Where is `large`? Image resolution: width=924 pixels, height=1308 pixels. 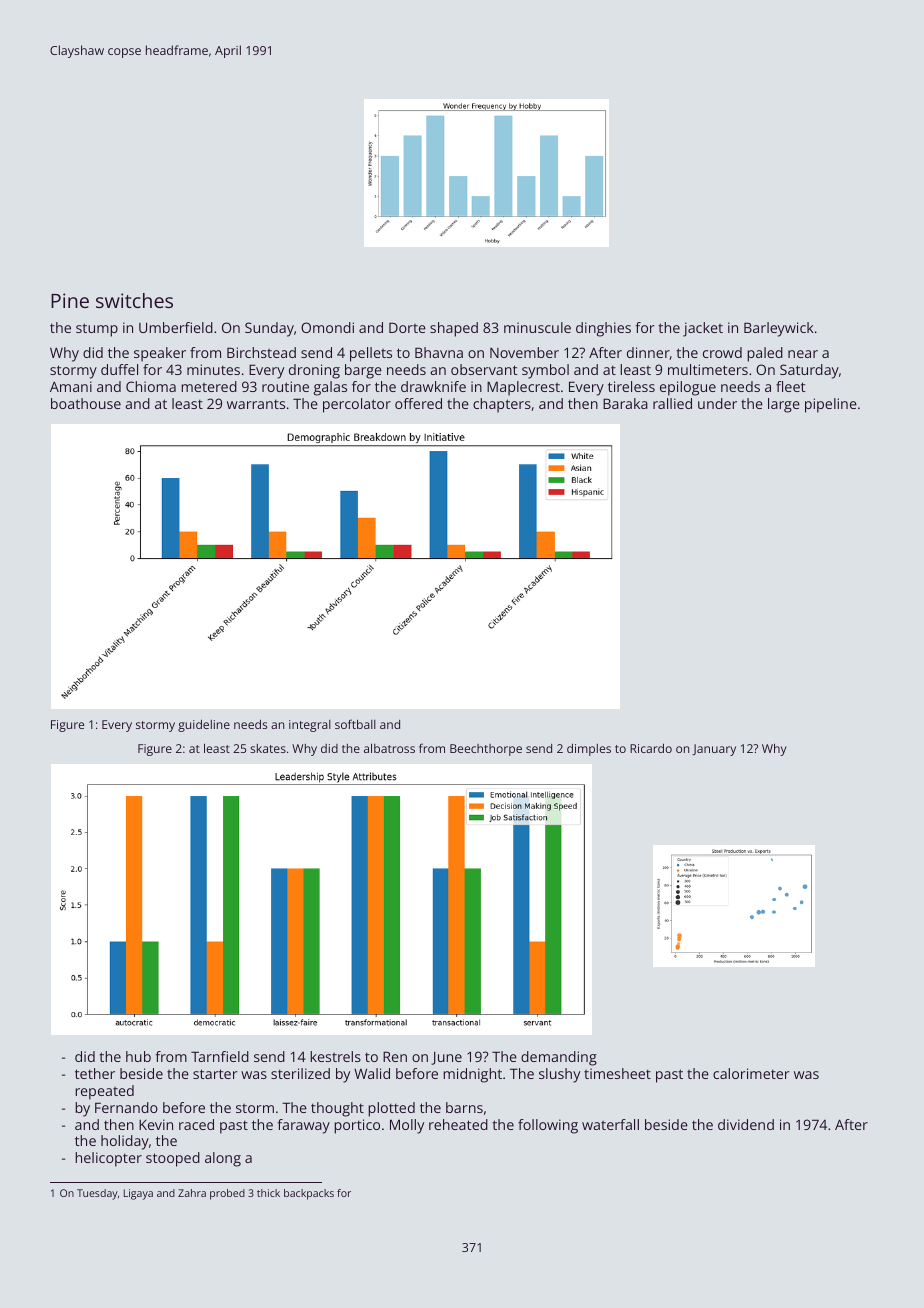
large is located at coordinates (784, 405).
